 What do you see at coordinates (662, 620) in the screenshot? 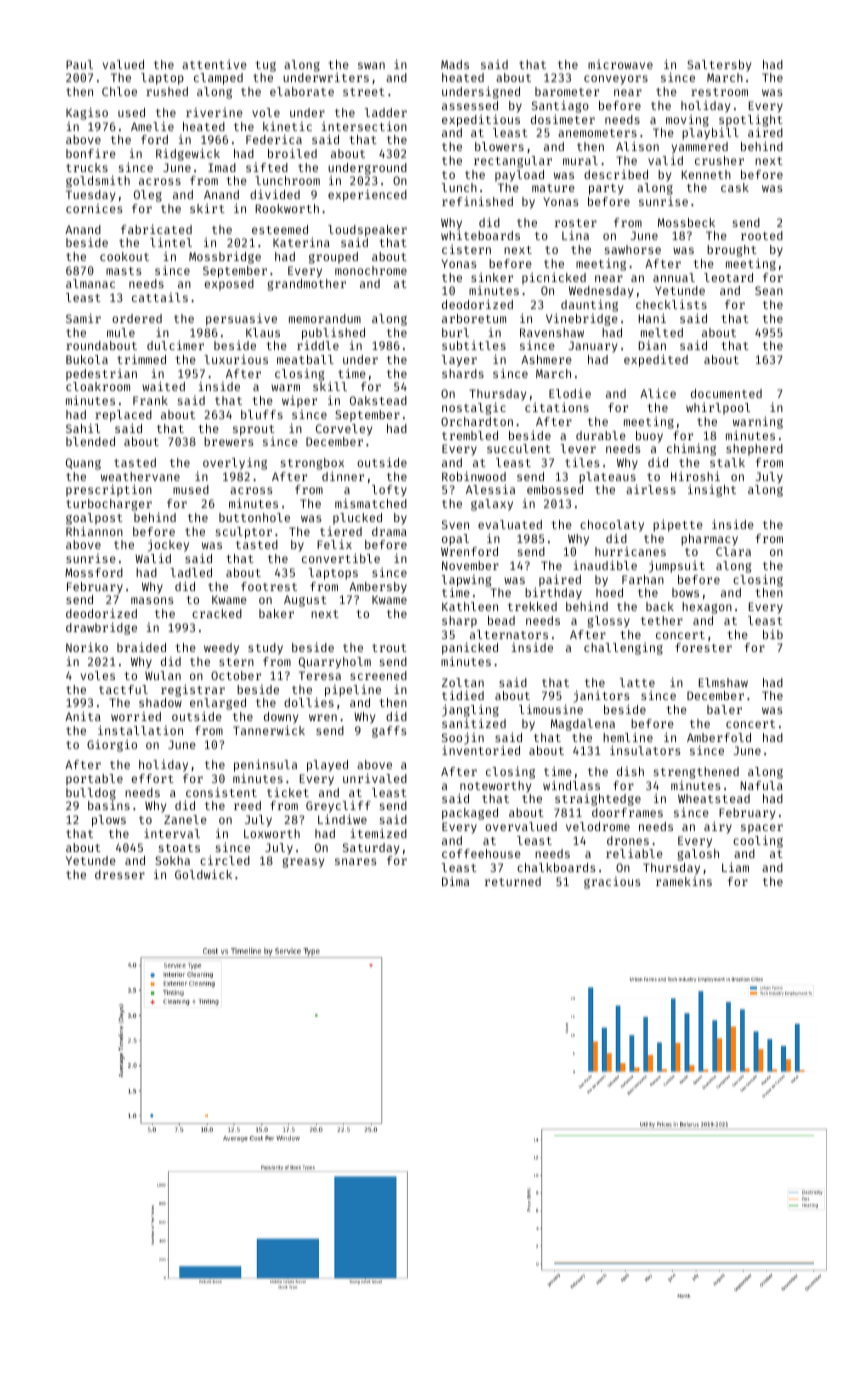
I see `tether` at bounding box center [662, 620].
